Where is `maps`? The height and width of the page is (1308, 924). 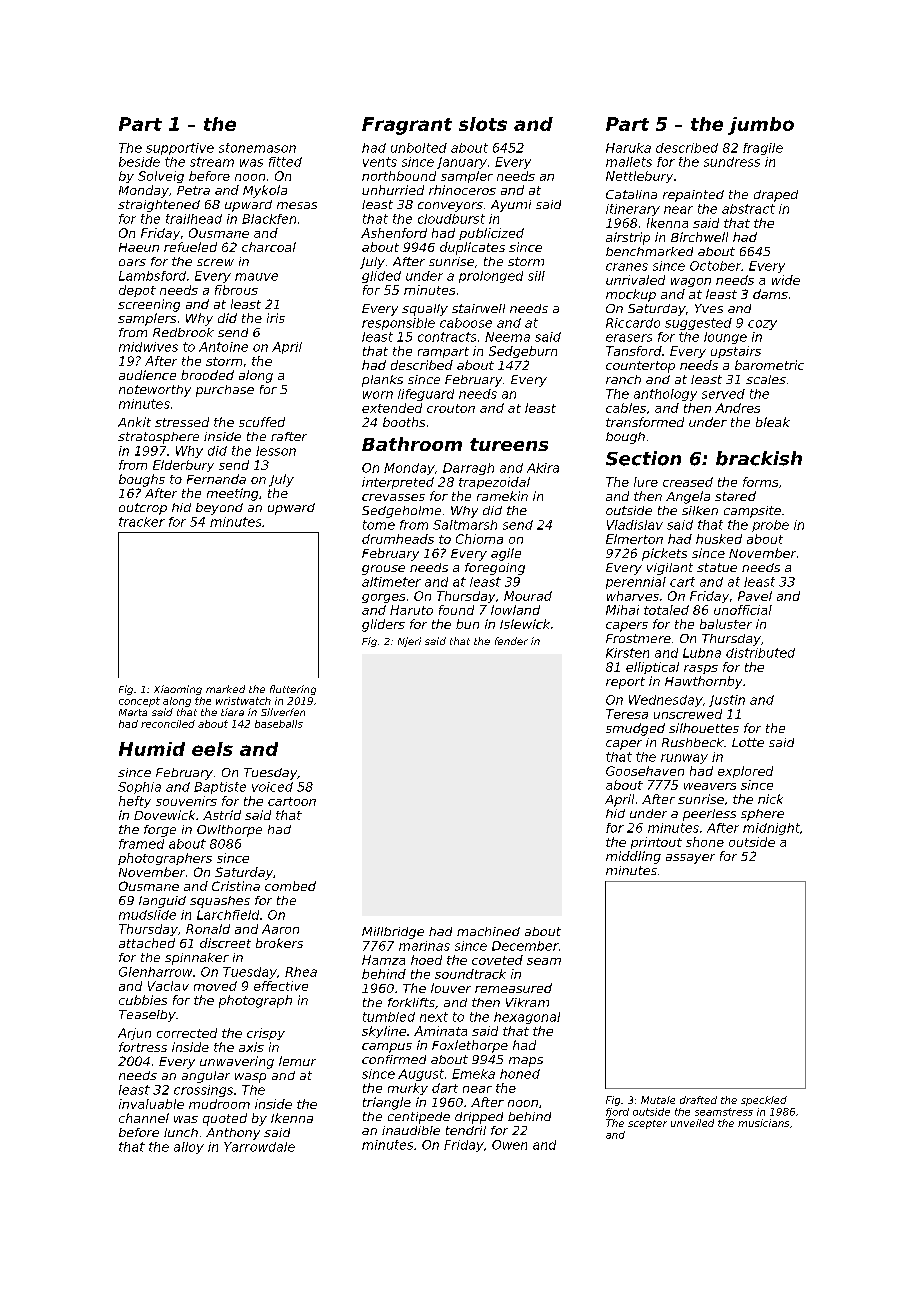 maps is located at coordinates (526, 1062).
